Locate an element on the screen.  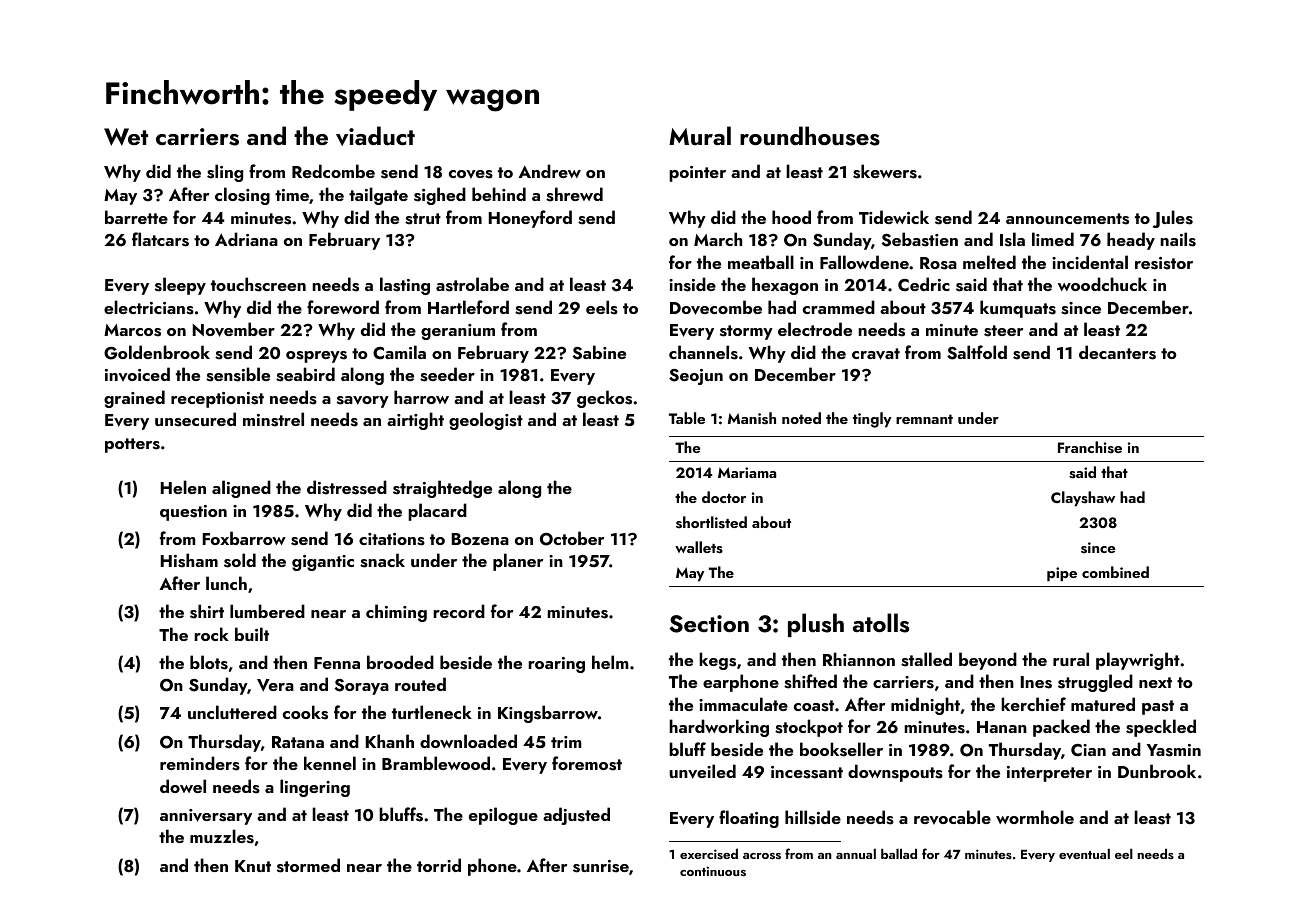
barrette is located at coordinates (136, 217).
